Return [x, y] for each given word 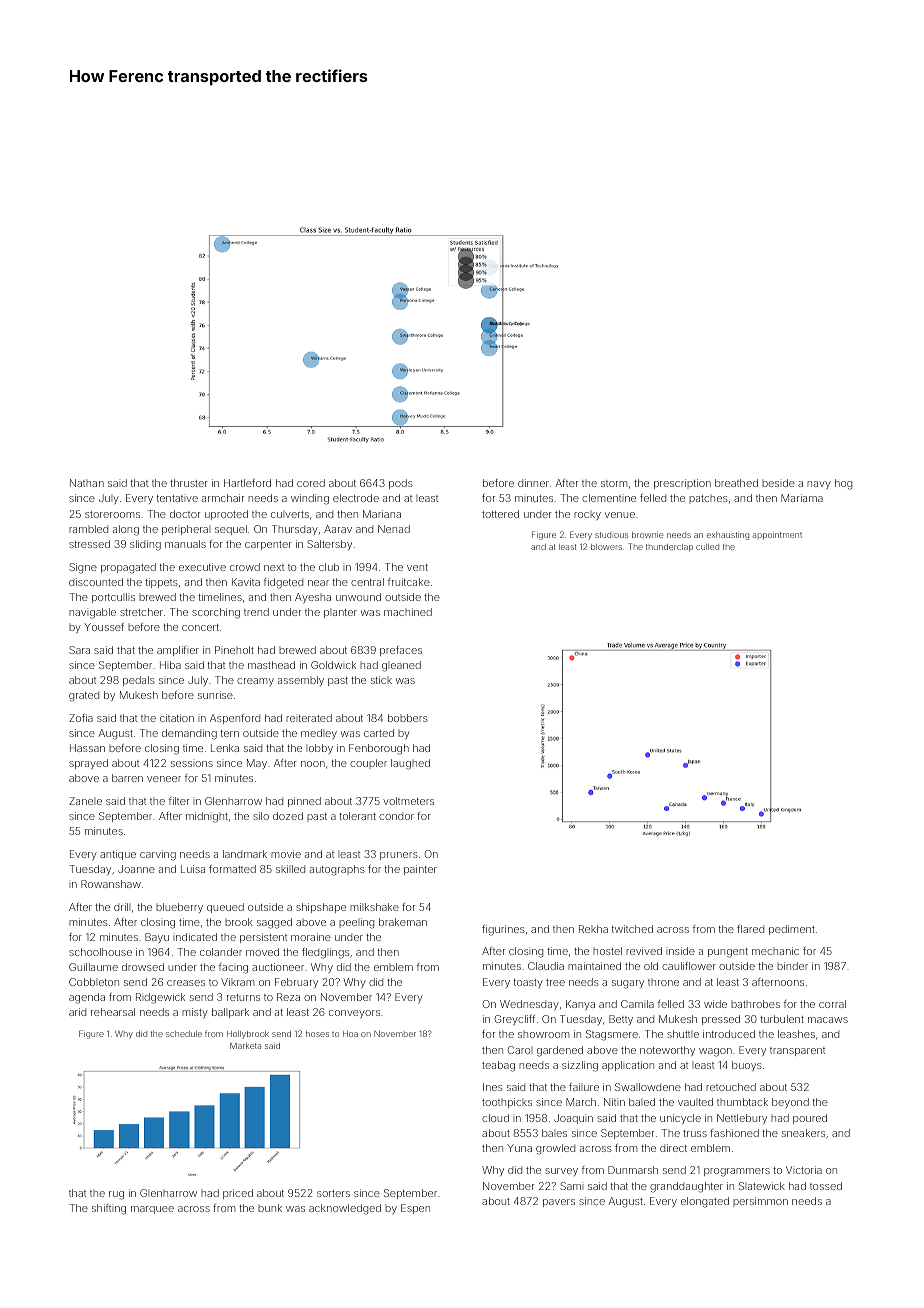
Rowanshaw [111, 884]
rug [116, 1195]
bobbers [408, 718]
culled [707, 547]
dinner [533, 483]
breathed [736, 483]
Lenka [225, 748]
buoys [747, 1066]
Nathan [87, 483]
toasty [528, 983]
